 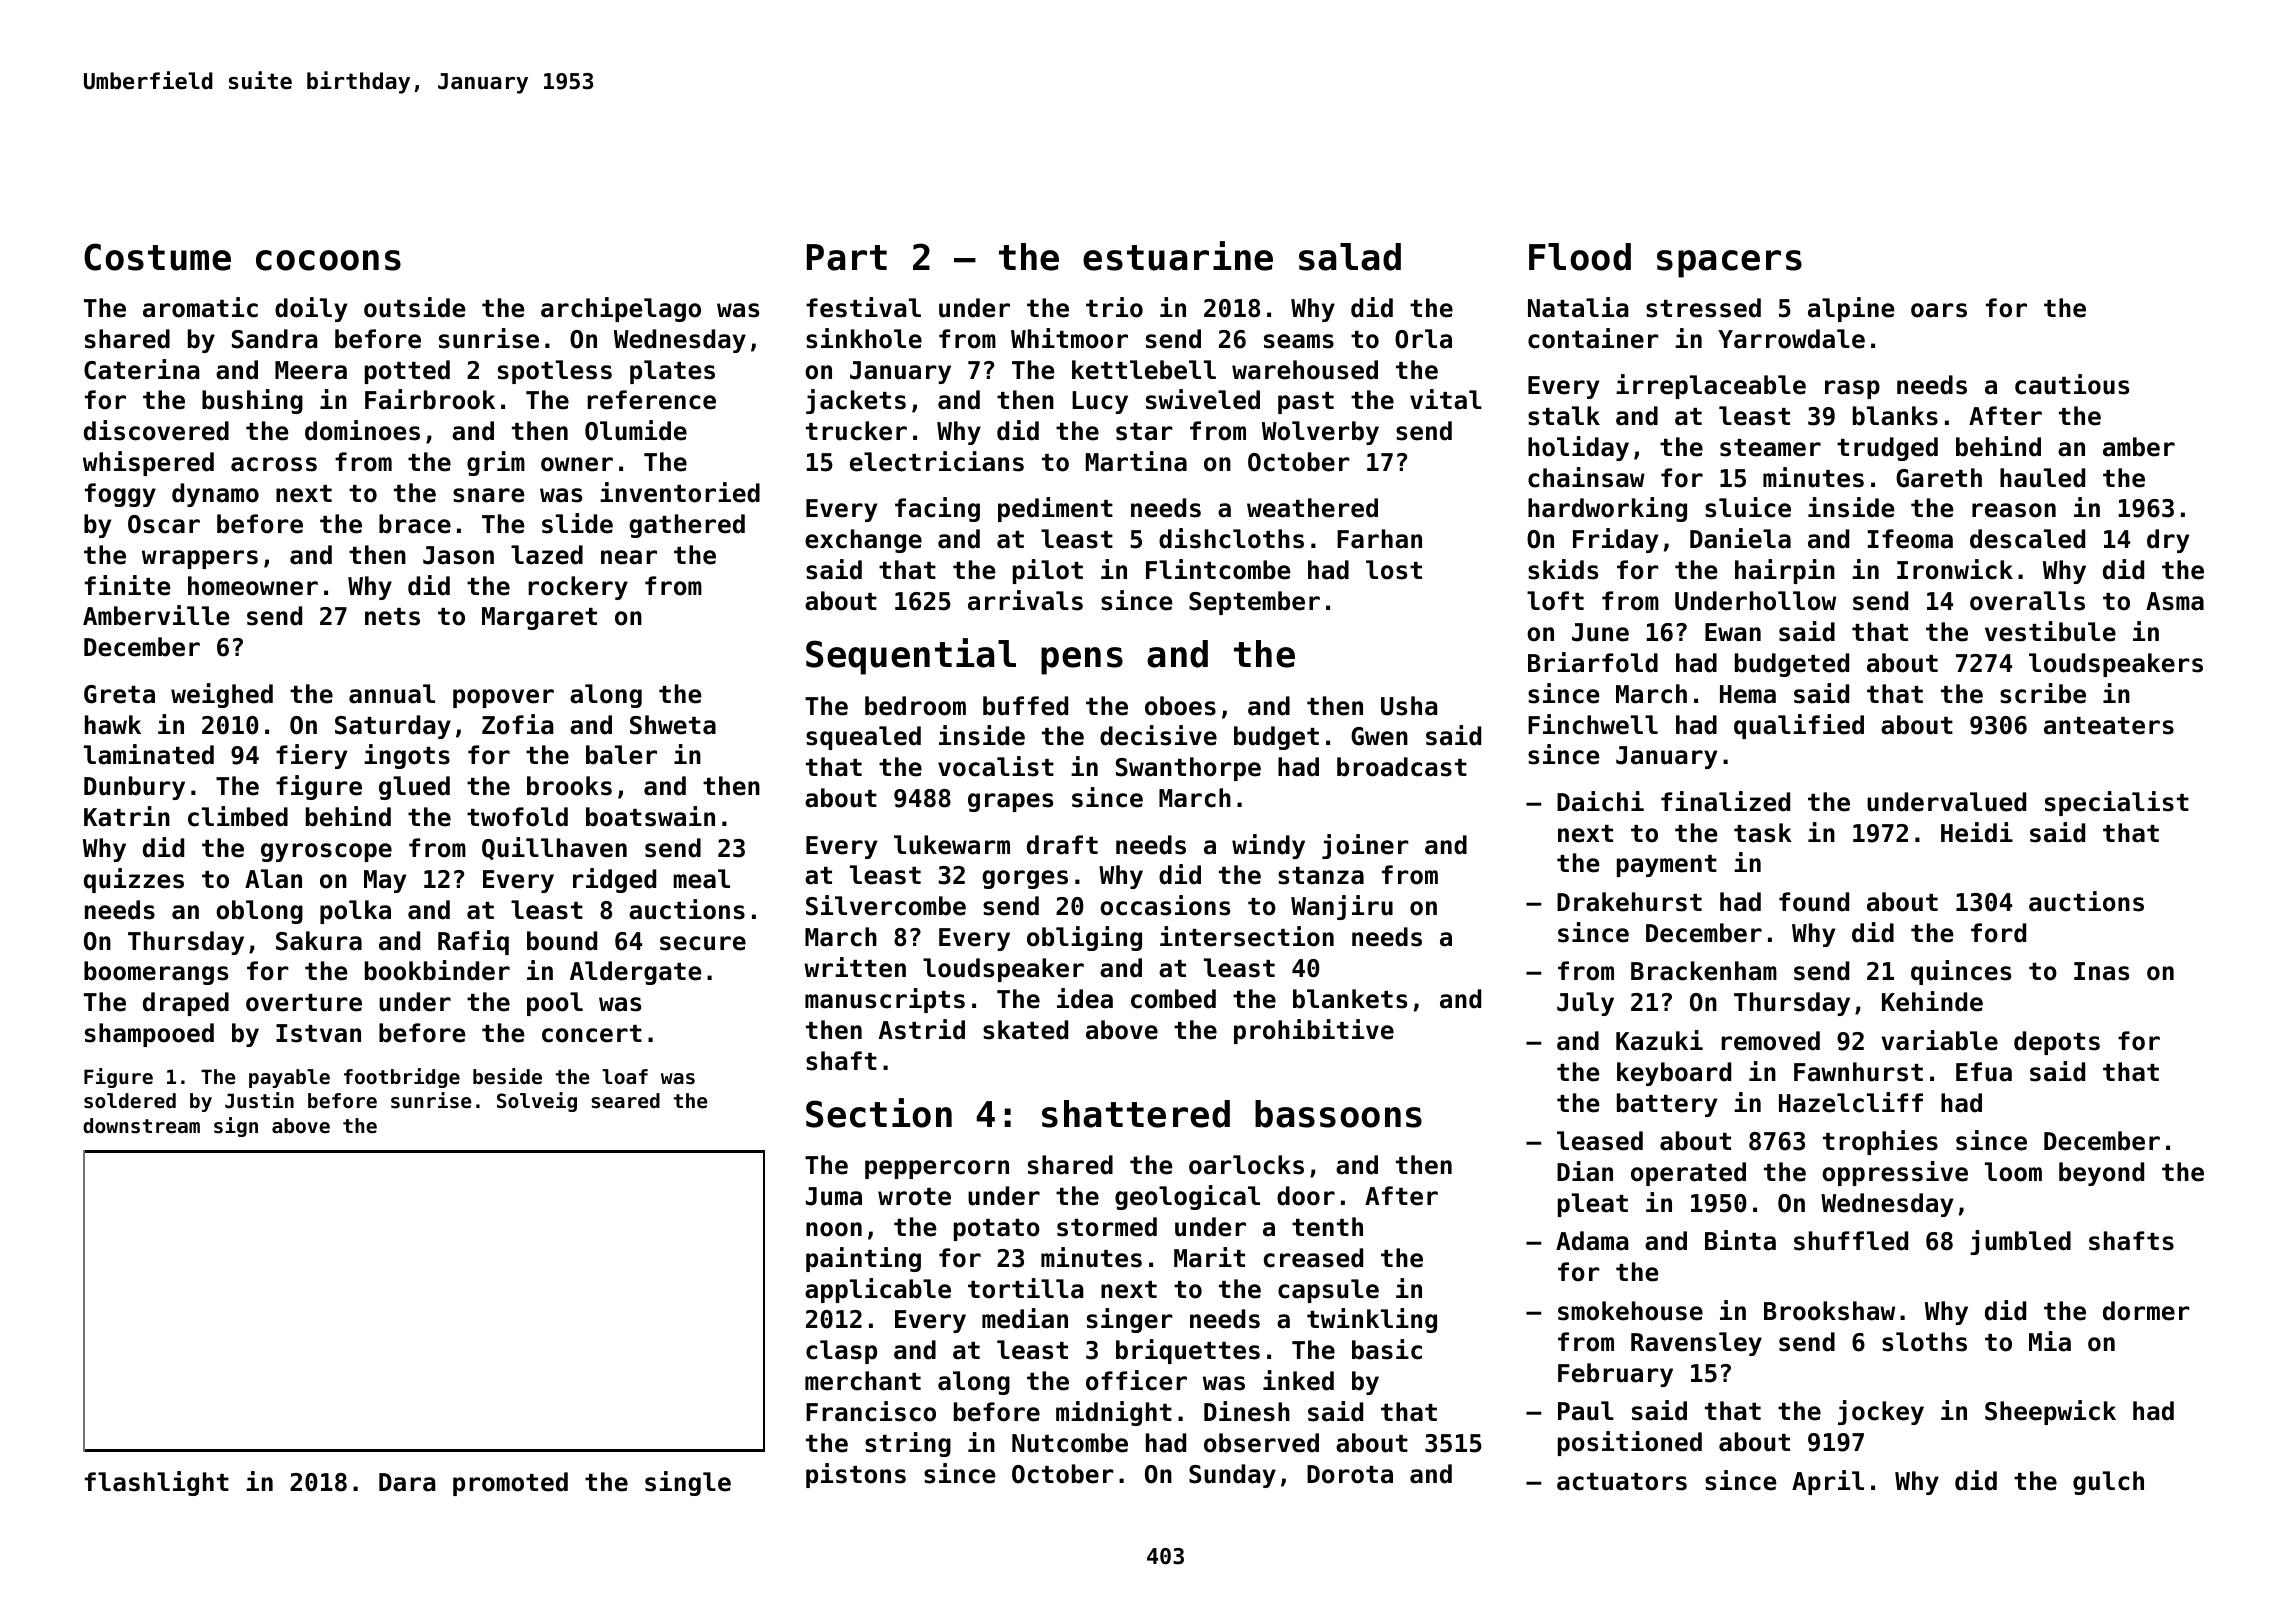 I want to click on dormer, so click(x=2146, y=1311).
